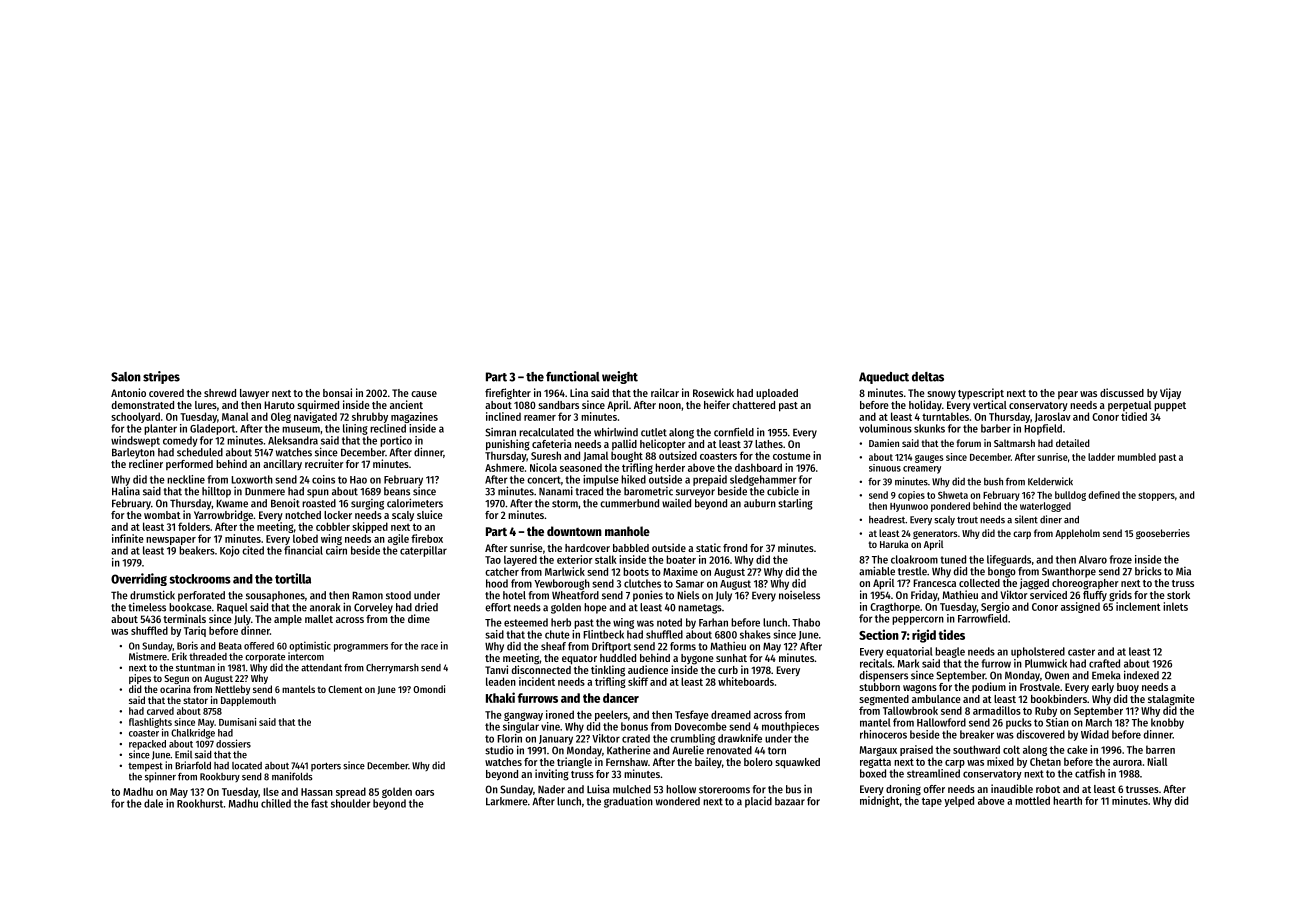 The width and height of the document is (1308, 924). I want to click on Raquel, so click(232, 608).
